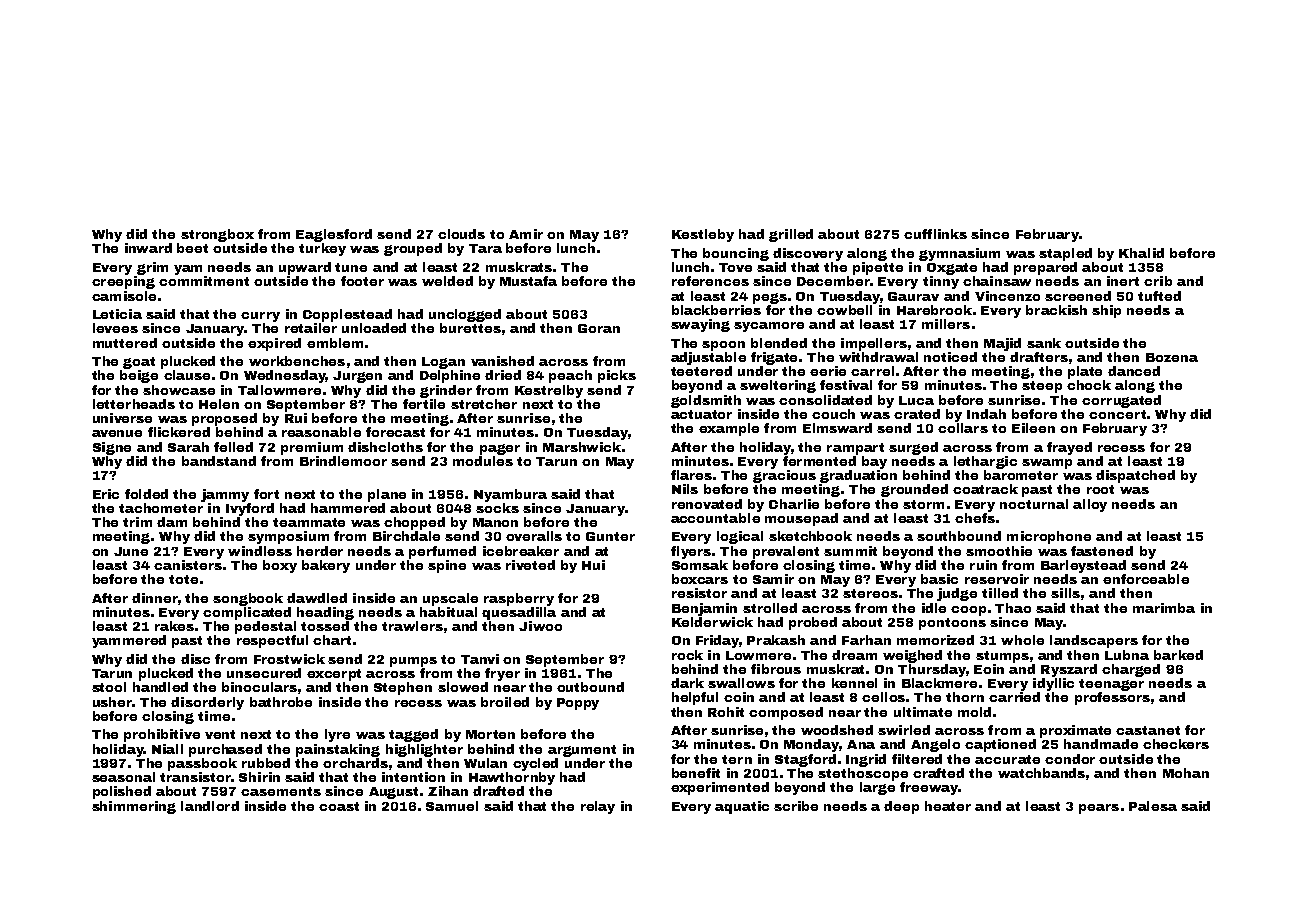 The width and height of the screenshot is (1308, 924). I want to click on Eaglesford, so click(334, 235).
